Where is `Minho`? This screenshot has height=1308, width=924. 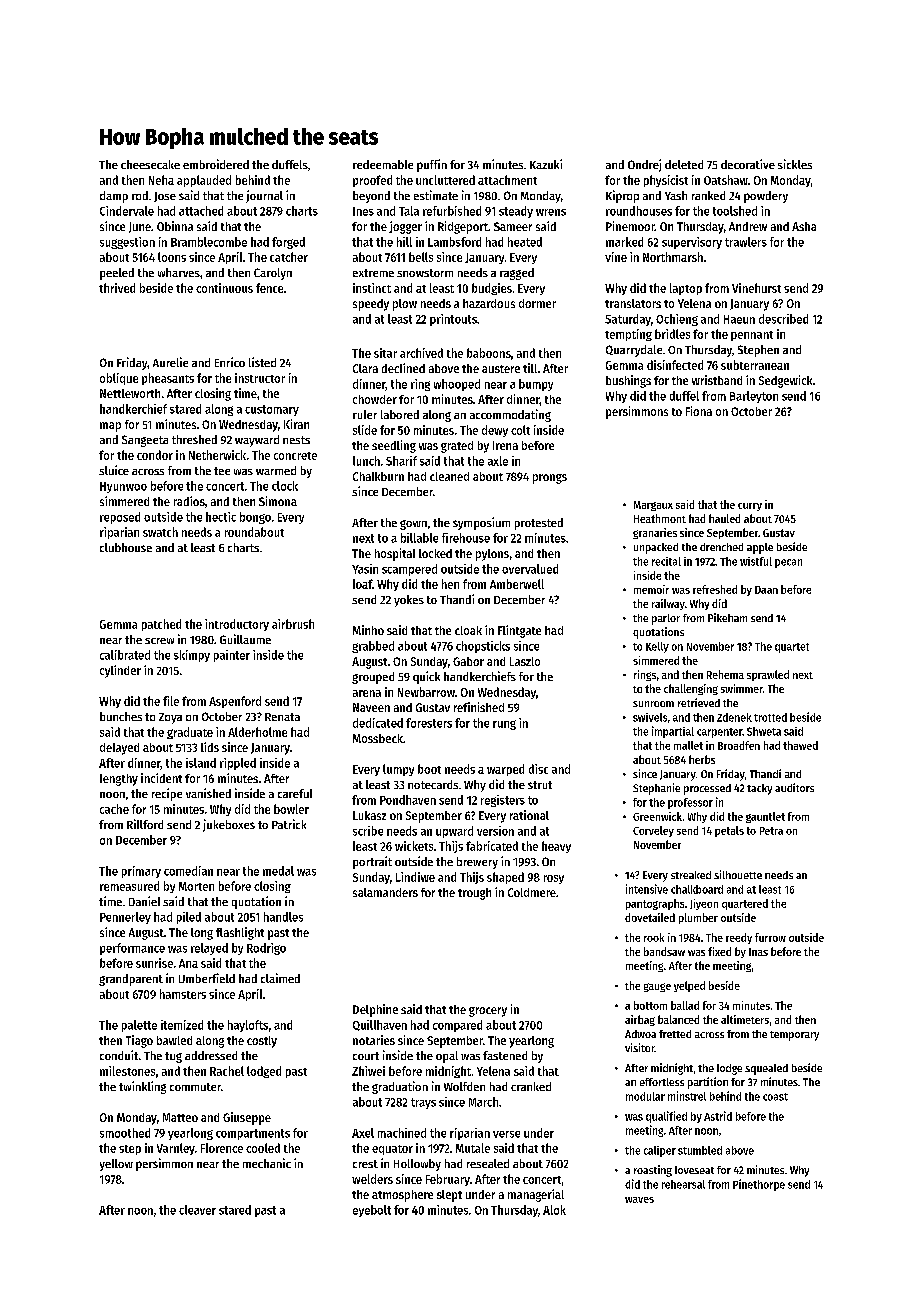 Minho is located at coordinates (368, 630).
